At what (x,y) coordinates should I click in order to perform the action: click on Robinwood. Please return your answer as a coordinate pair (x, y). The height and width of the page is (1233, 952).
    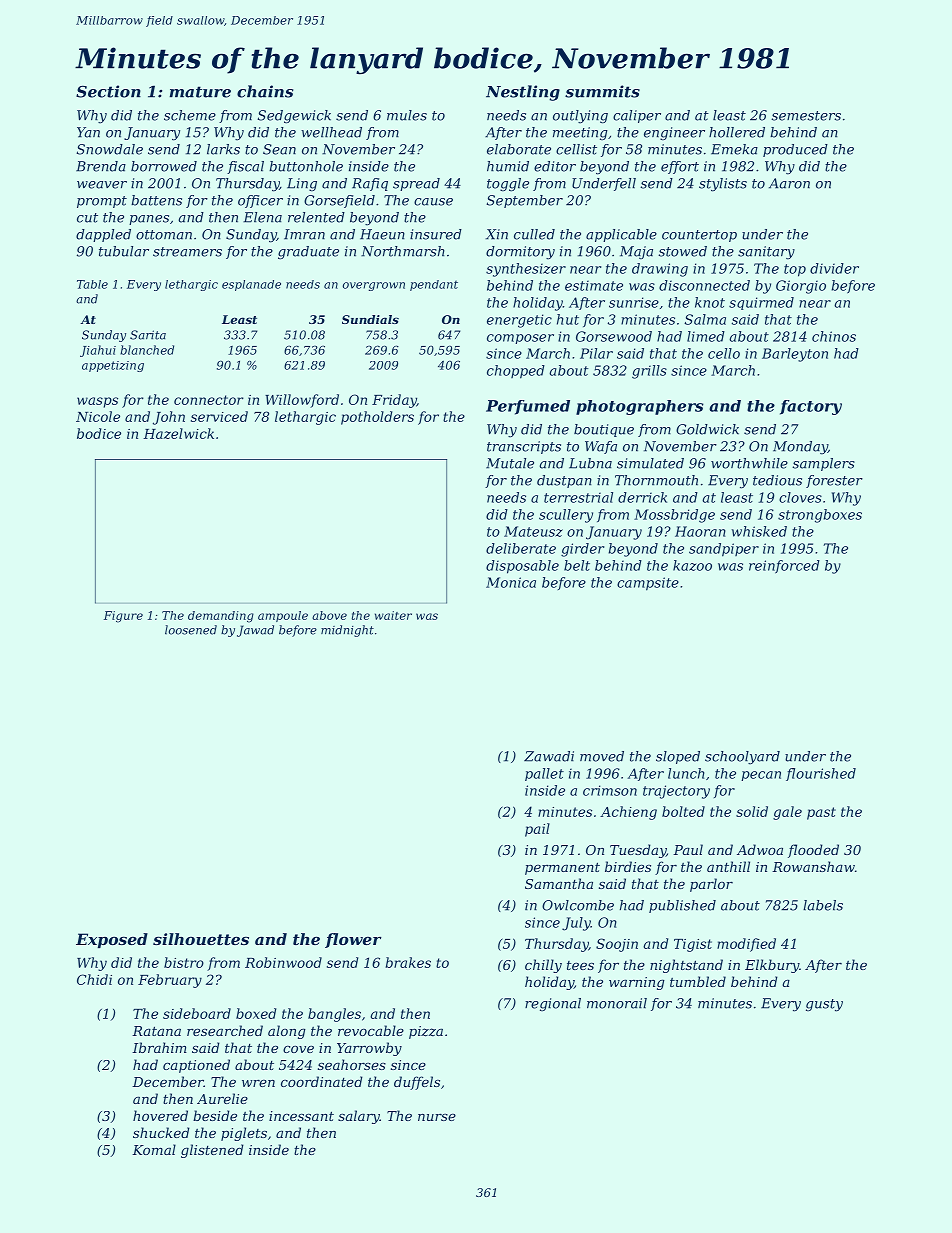
    Looking at the image, I should click on (283, 962).
